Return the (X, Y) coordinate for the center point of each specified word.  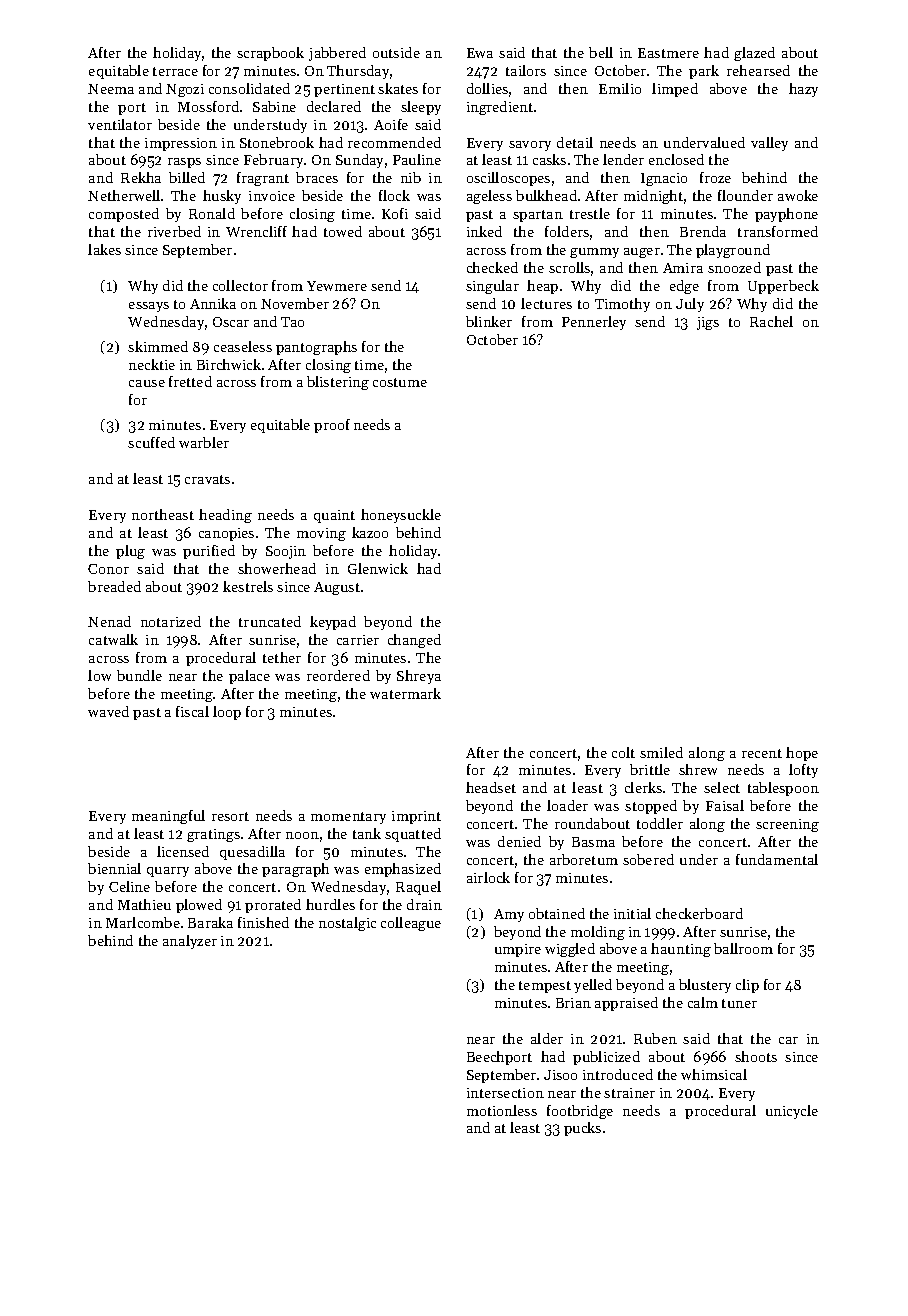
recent (762, 753)
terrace (175, 71)
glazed (754, 54)
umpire (518, 950)
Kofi (395, 213)
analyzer (190, 942)
